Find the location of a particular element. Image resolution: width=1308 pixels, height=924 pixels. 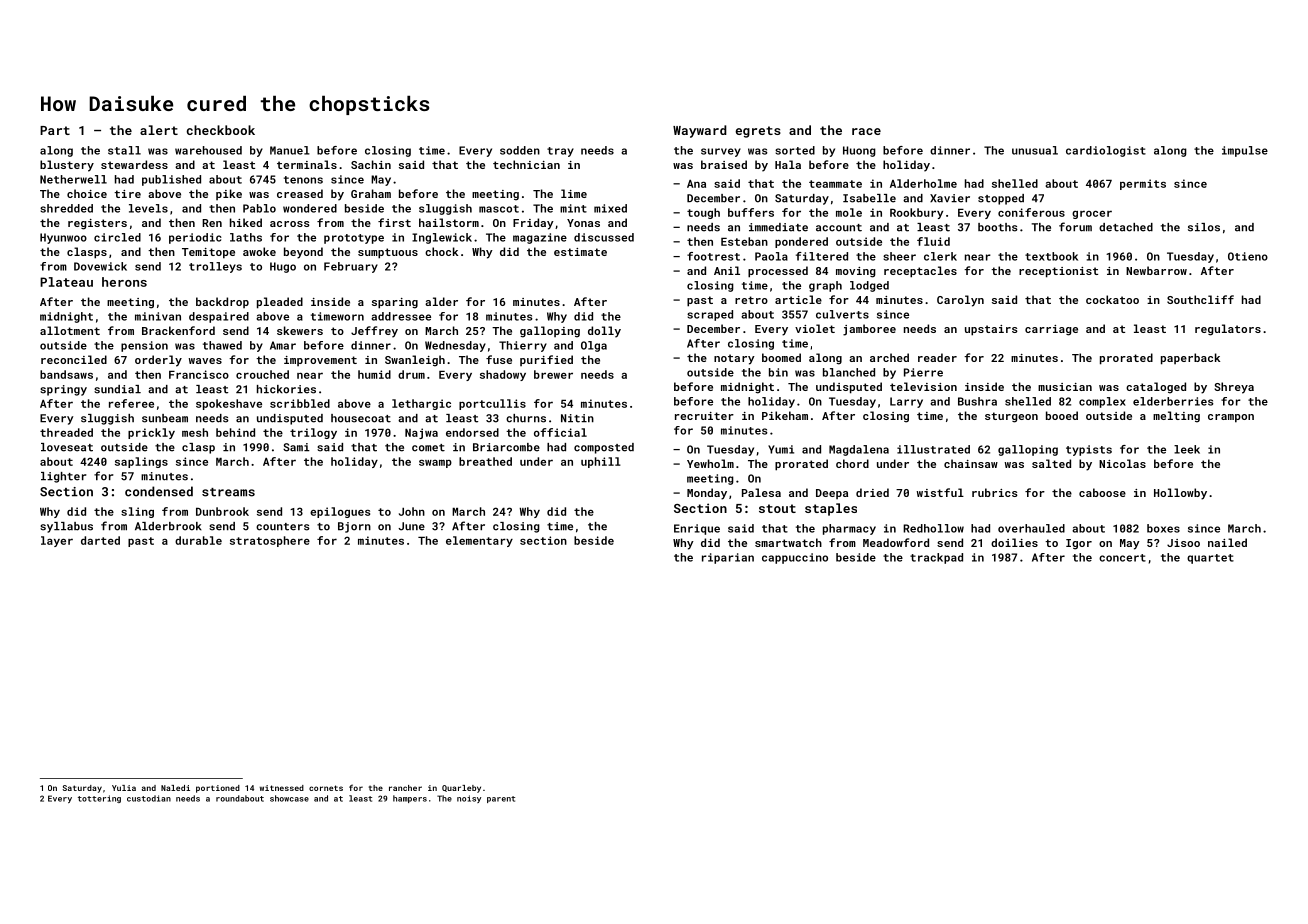

showcase is located at coordinates (289, 798).
